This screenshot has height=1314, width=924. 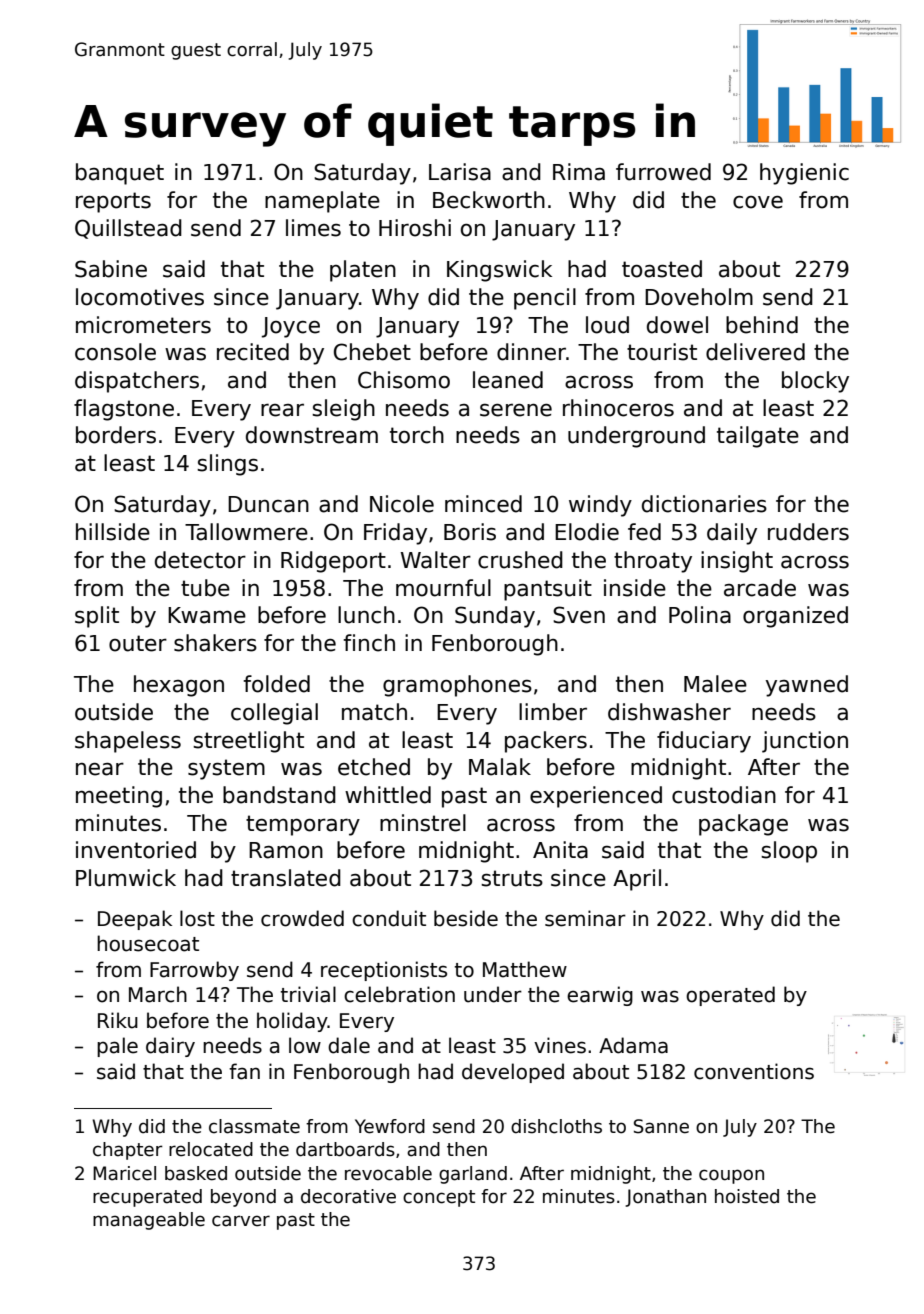 What do you see at coordinates (402, 504) in the screenshot?
I see `Nicole` at bounding box center [402, 504].
